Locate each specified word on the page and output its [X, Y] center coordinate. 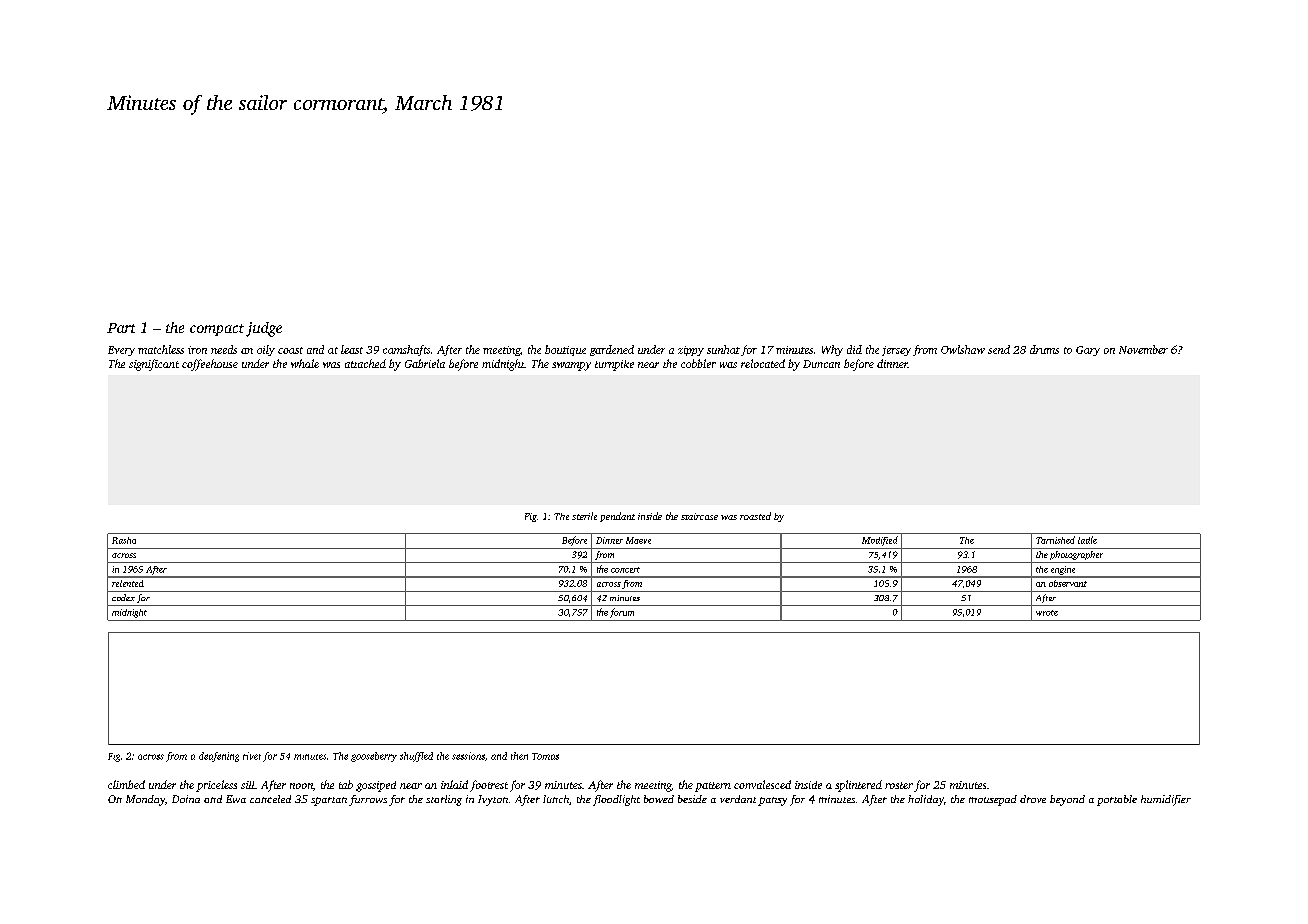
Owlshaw [963, 349]
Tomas [545, 756]
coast [290, 350]
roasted [755, 516]
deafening [219, 757]
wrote [1047, 613]
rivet [252, 756]
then [519, 756]
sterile [584, 516]
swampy [571, 366]
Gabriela [425, 363]
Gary [1088, 351]
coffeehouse [210, 365]
